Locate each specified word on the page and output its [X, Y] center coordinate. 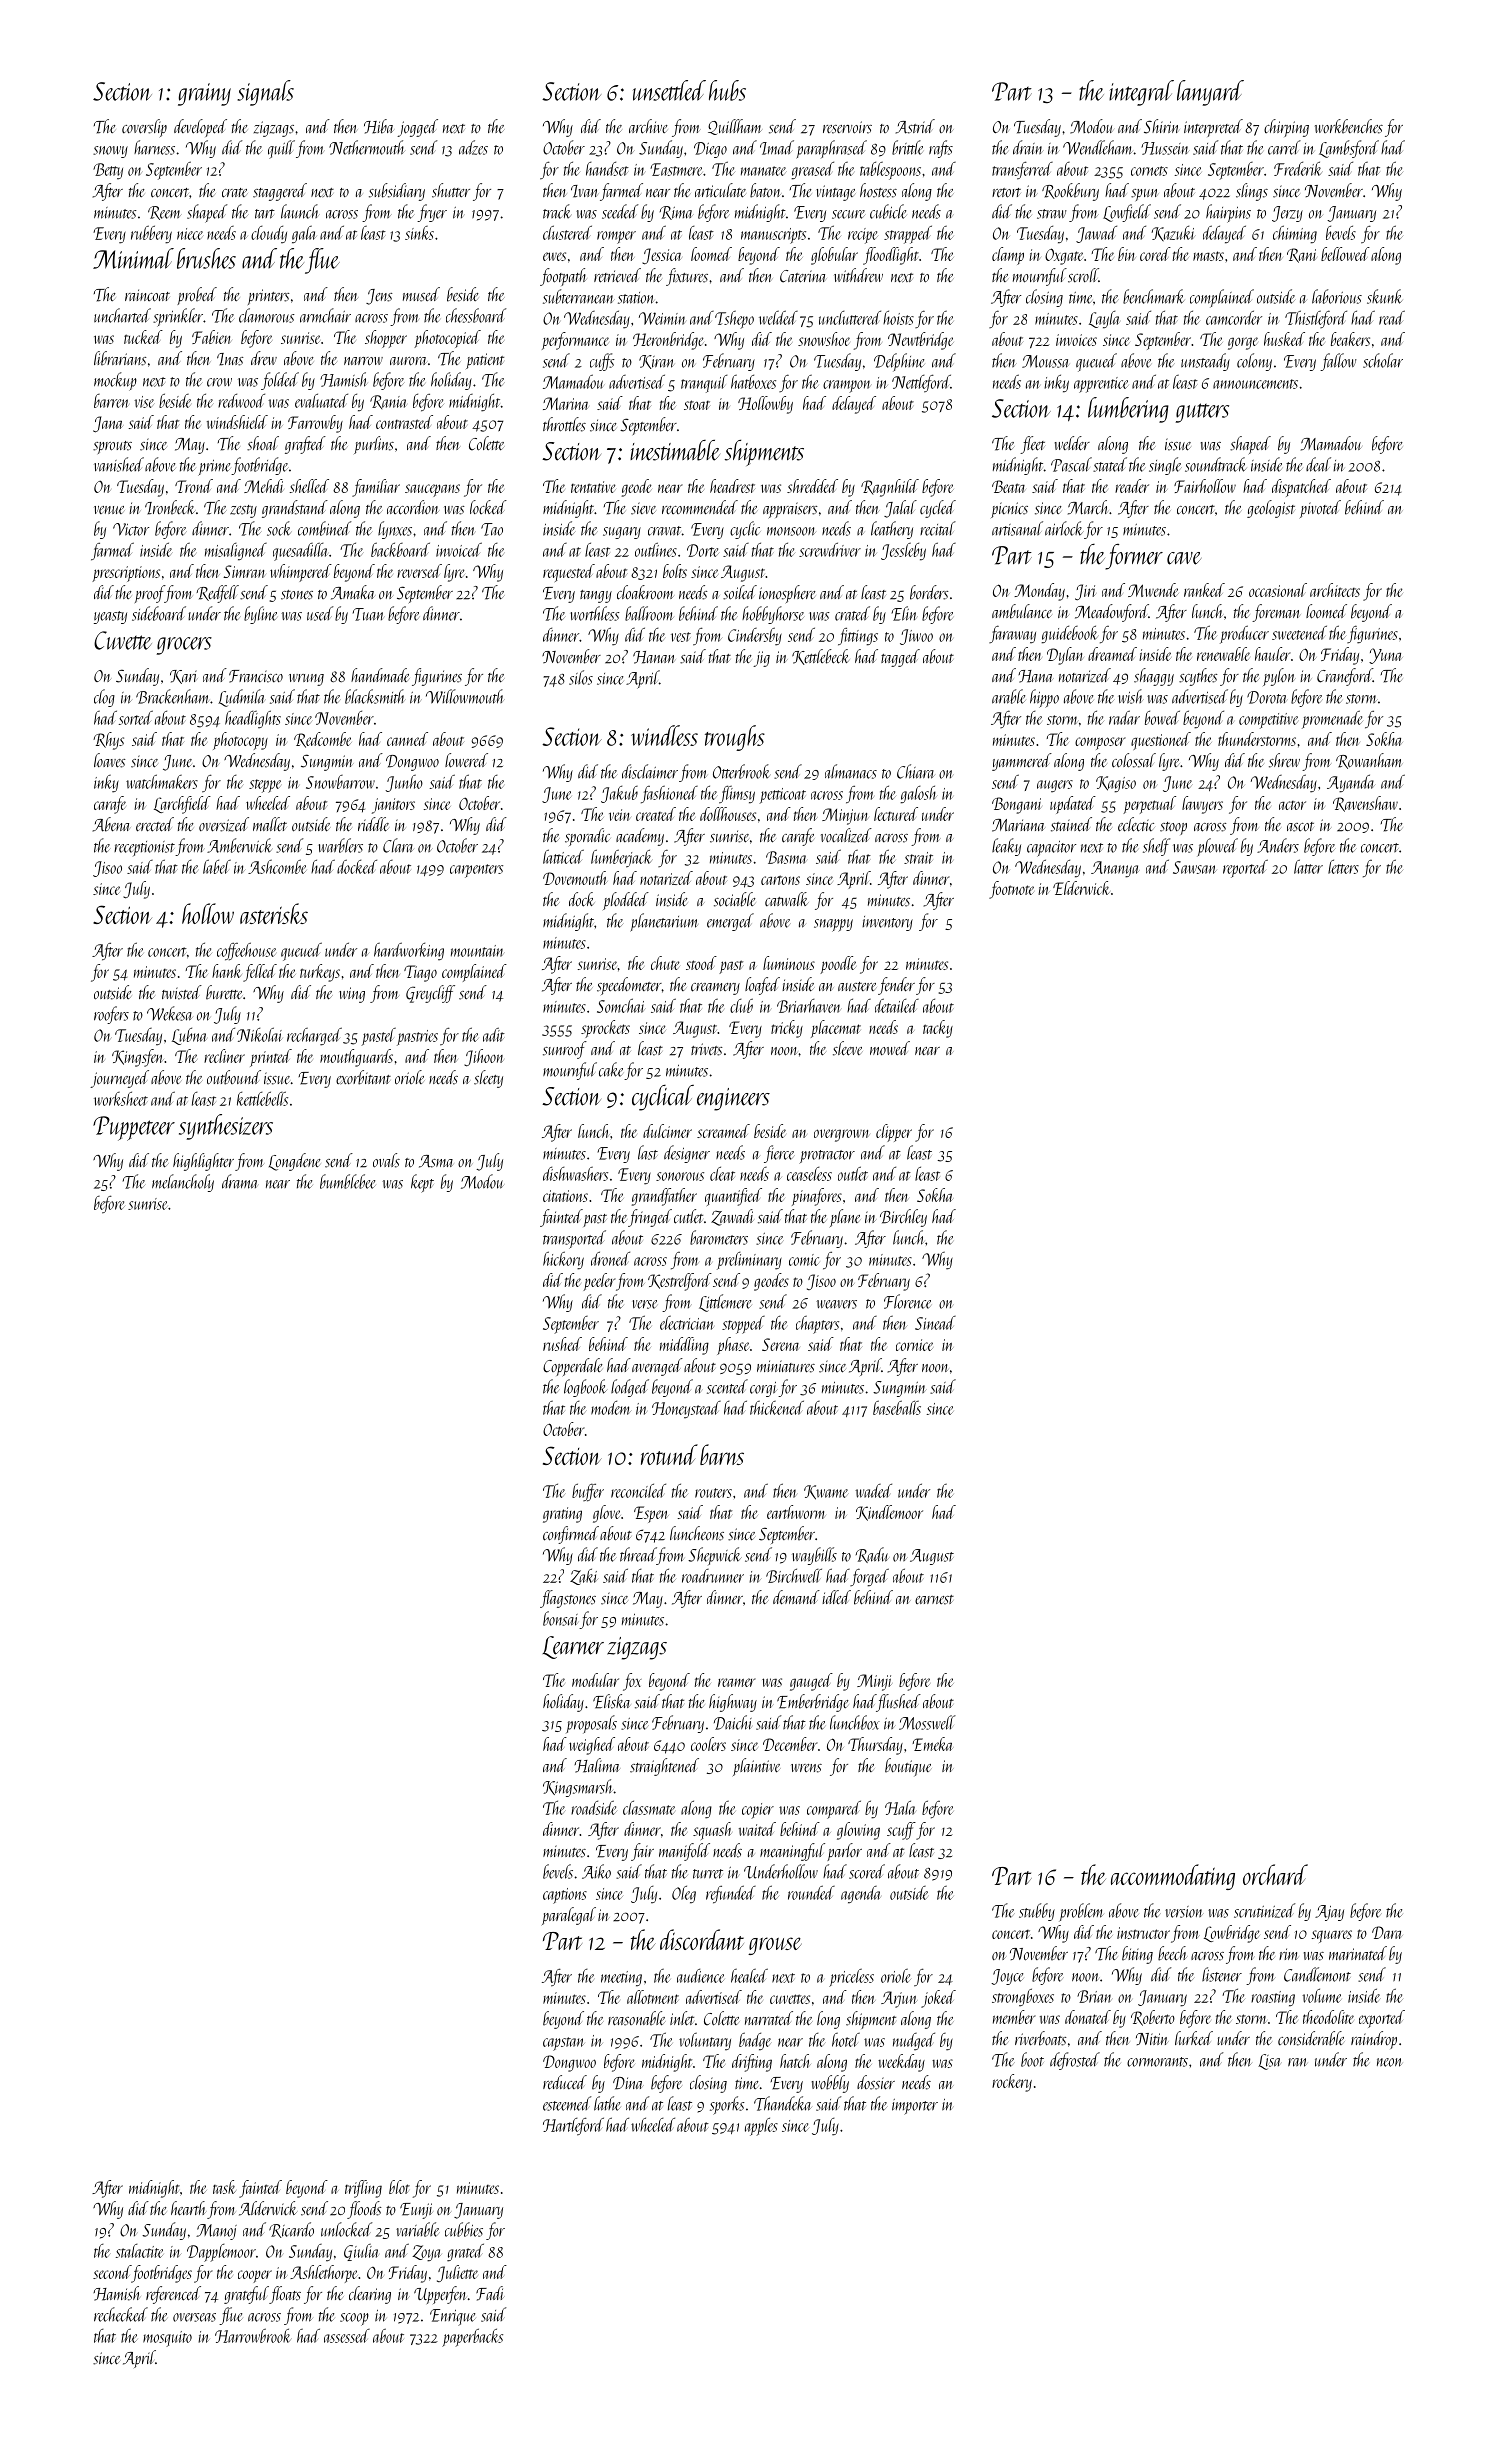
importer [915, 2107]
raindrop [1374, 2040]
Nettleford [921, 383]
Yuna [1386, 656]
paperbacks [472, 2337]
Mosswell [927, 1722]
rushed [562, 1344]
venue [109, 510]
